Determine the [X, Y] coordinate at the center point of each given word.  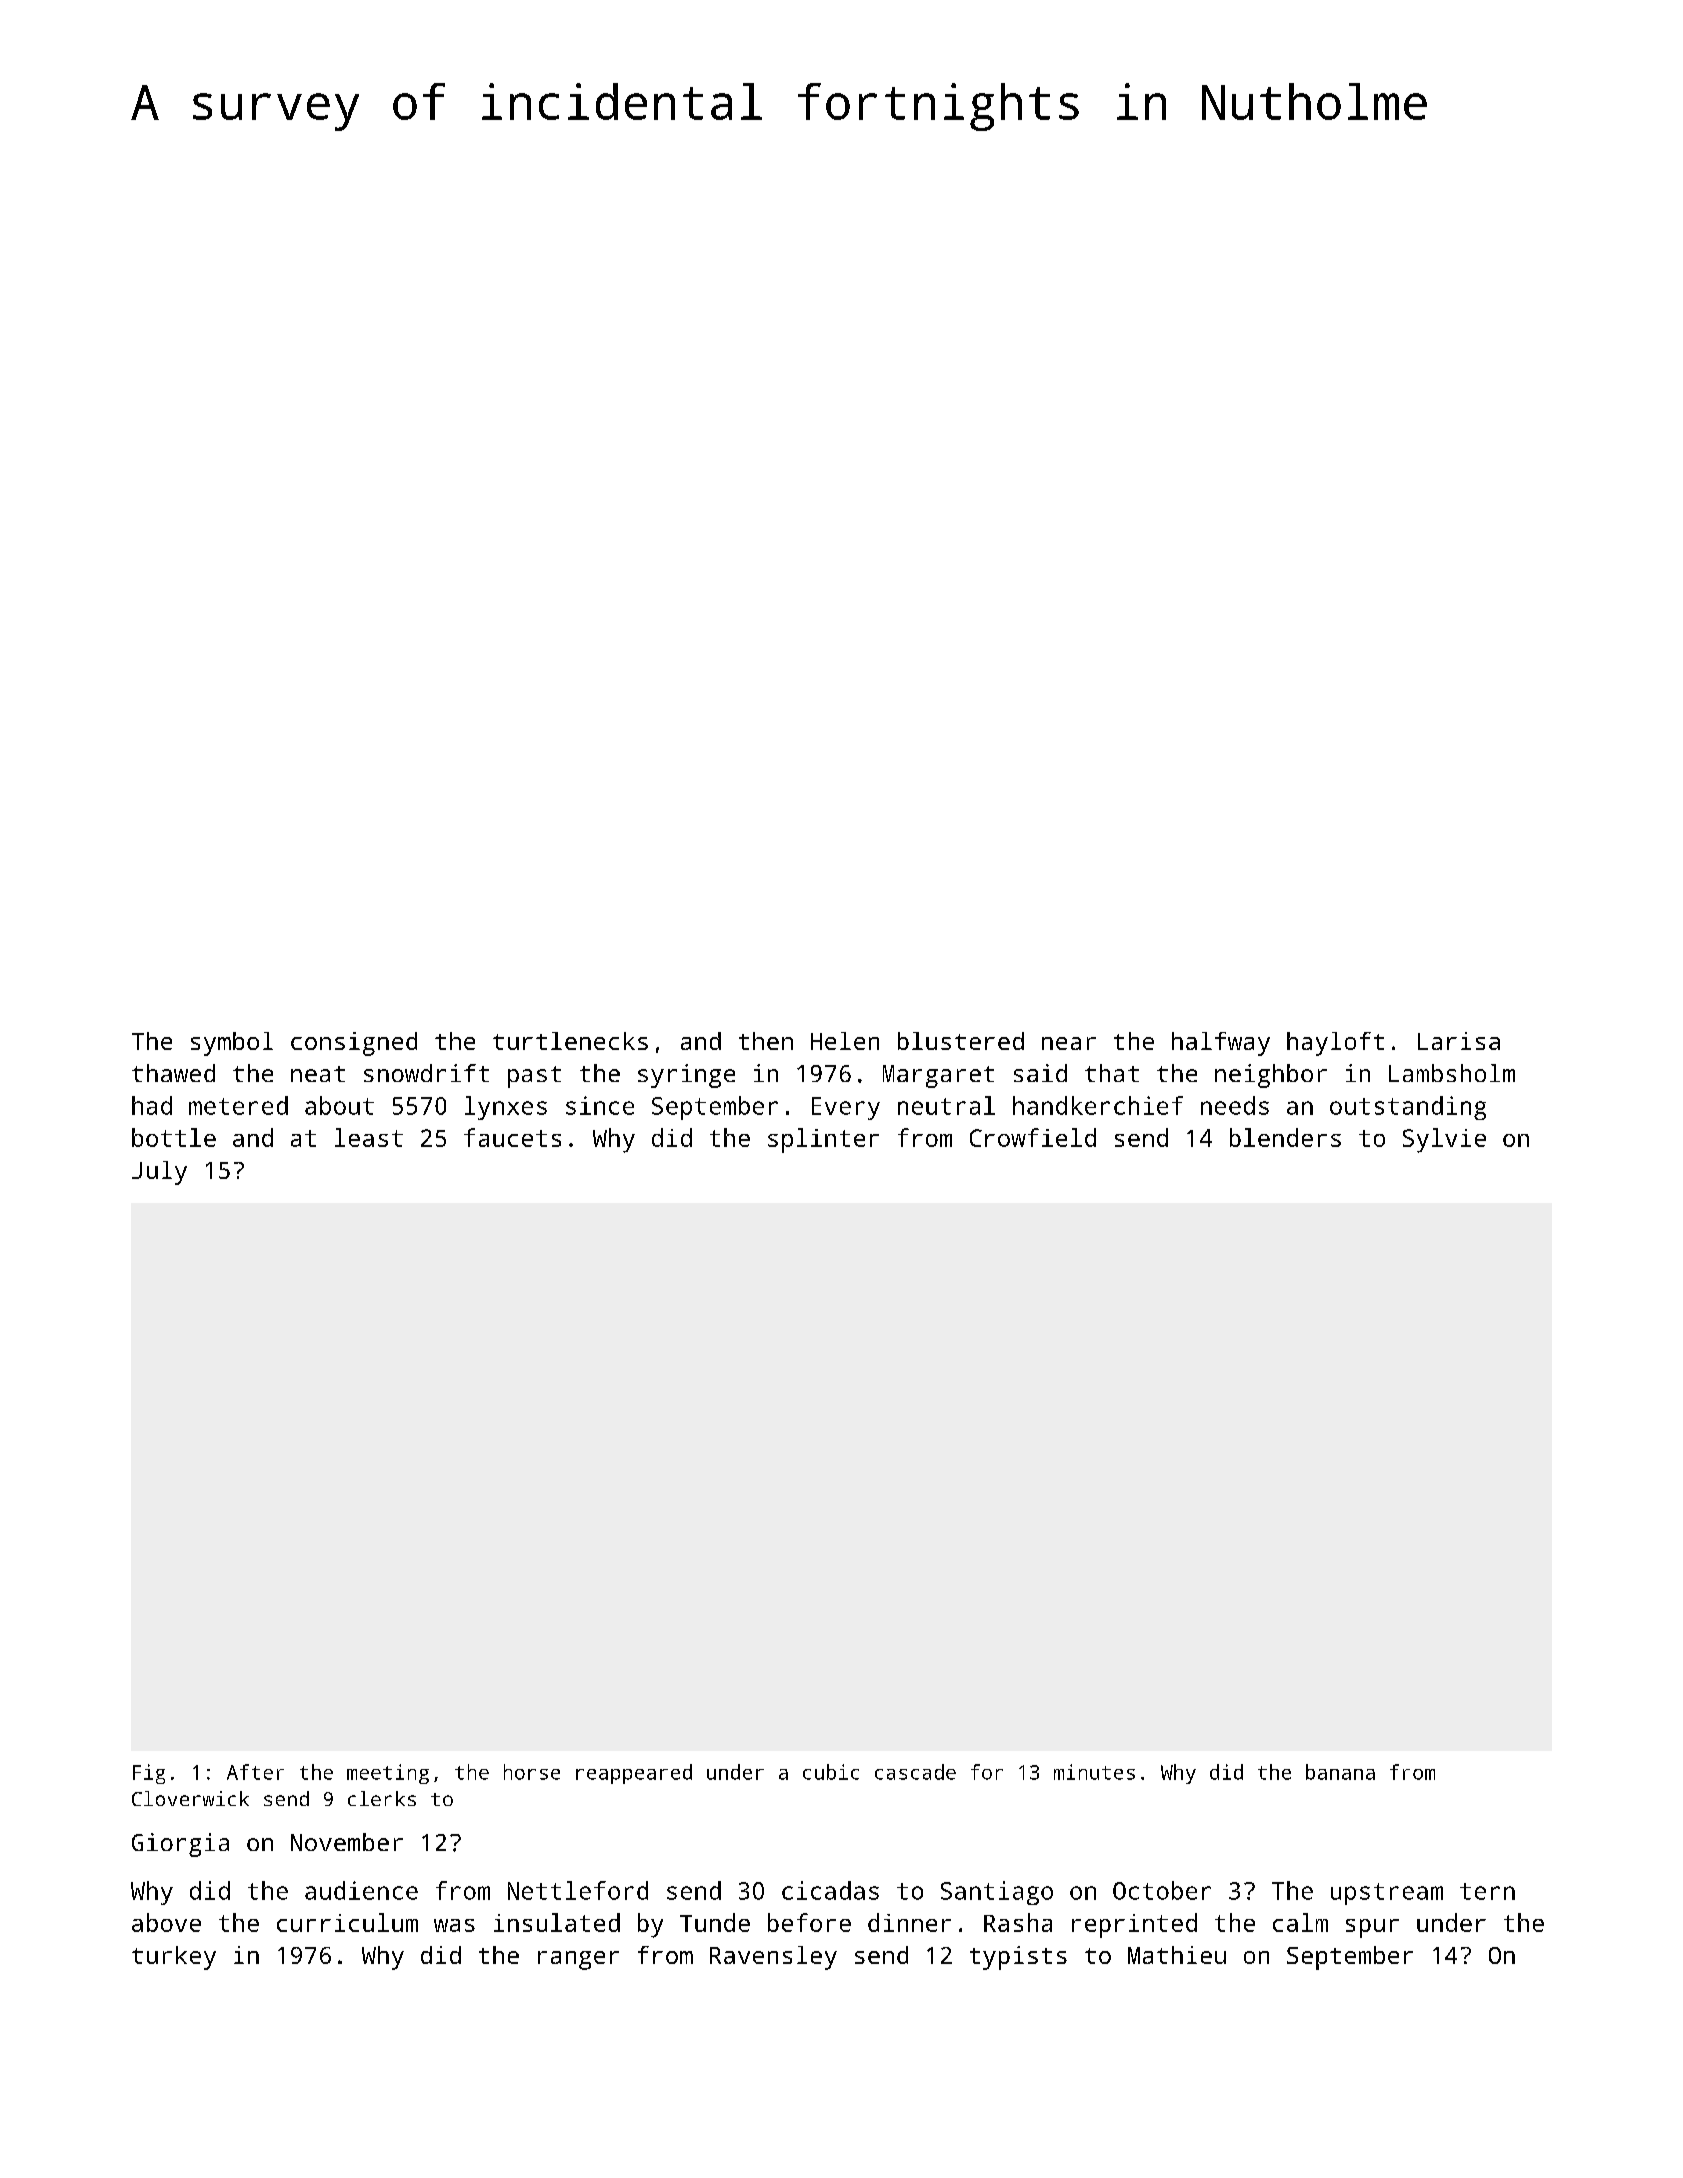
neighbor [1271, 1076]
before [809, 1922]
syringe [686, 1076]
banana [1340, 1772]
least [369, 1137]
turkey [174, 1958]
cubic [831, 1772]
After [255, 1772]
